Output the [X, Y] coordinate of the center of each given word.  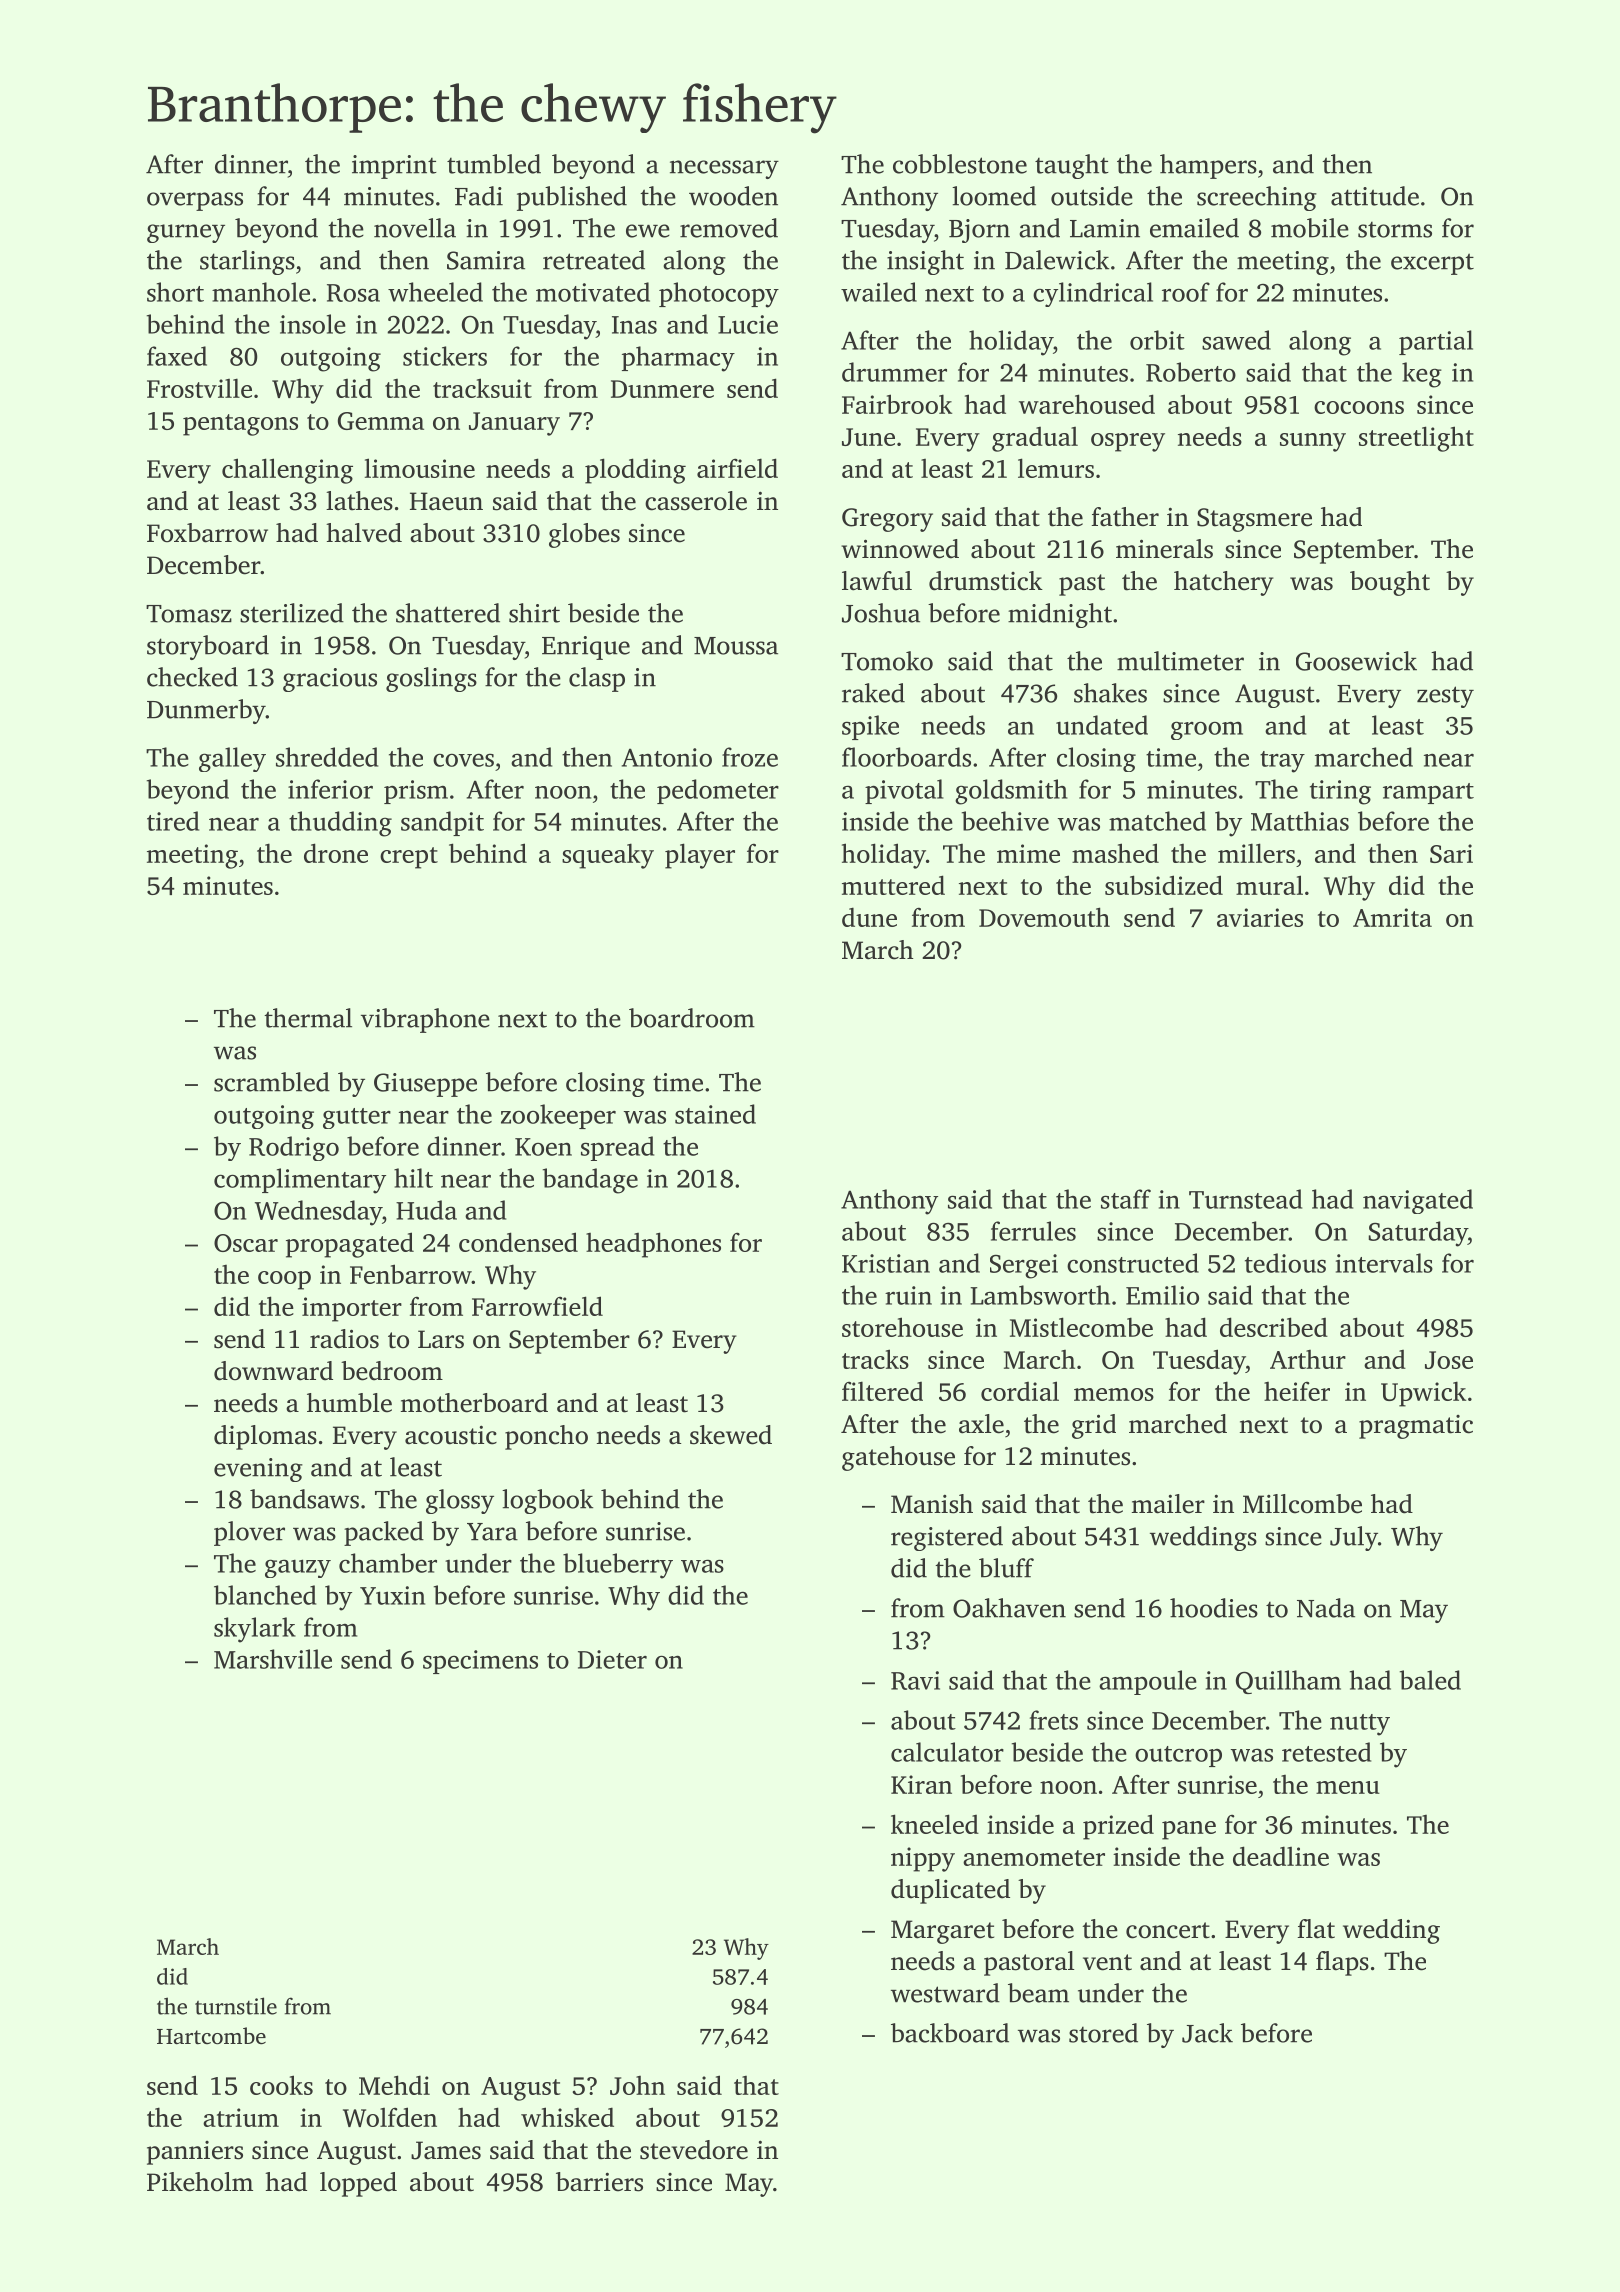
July [1354, 1538]
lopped [358, 2184]
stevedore [694, 2150]
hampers [1208, 166]
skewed [731, 1435]
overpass [195, 201]
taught [1072, 166]
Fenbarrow [411, 1274]
